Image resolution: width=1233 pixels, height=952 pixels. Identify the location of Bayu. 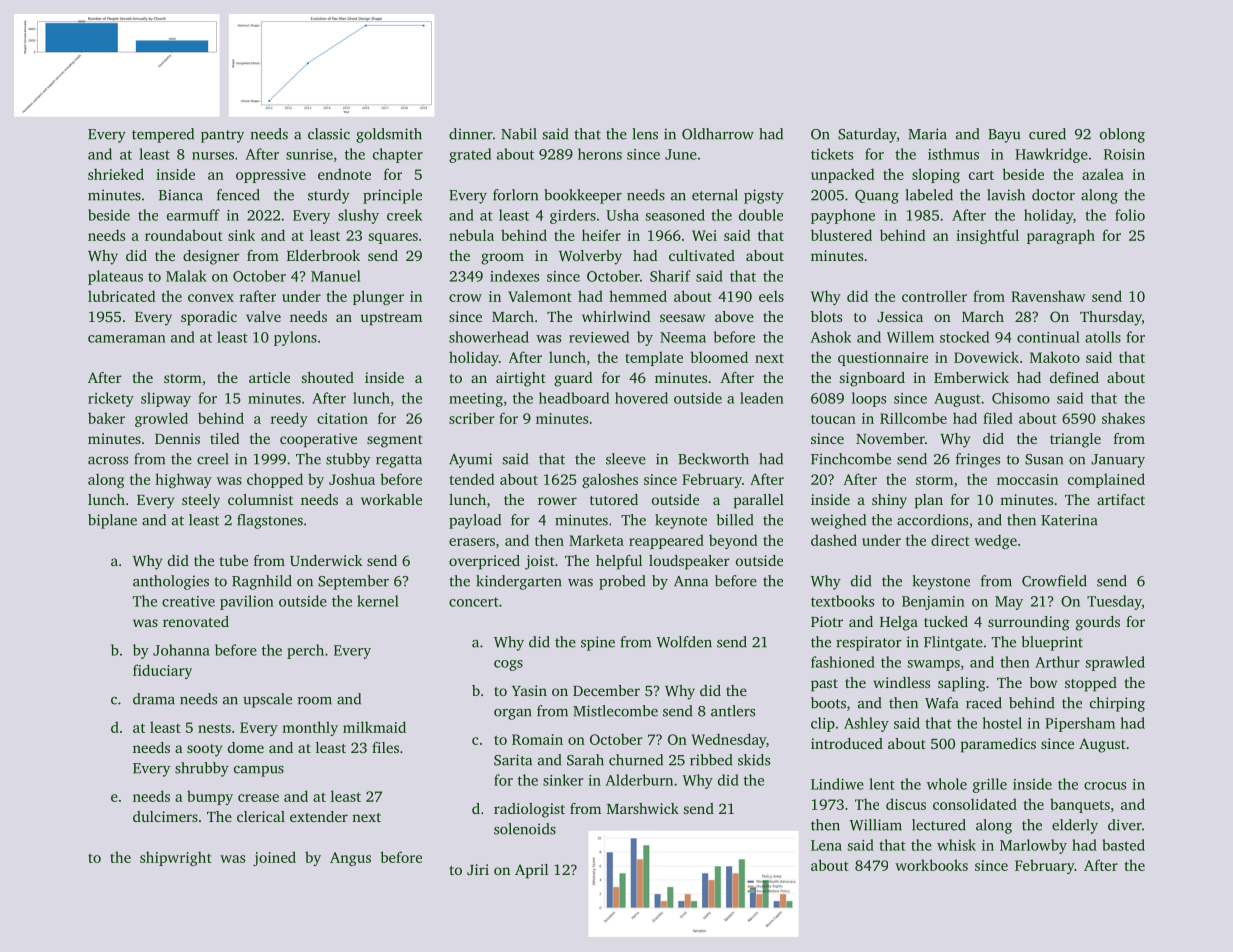
(1004, 136).
